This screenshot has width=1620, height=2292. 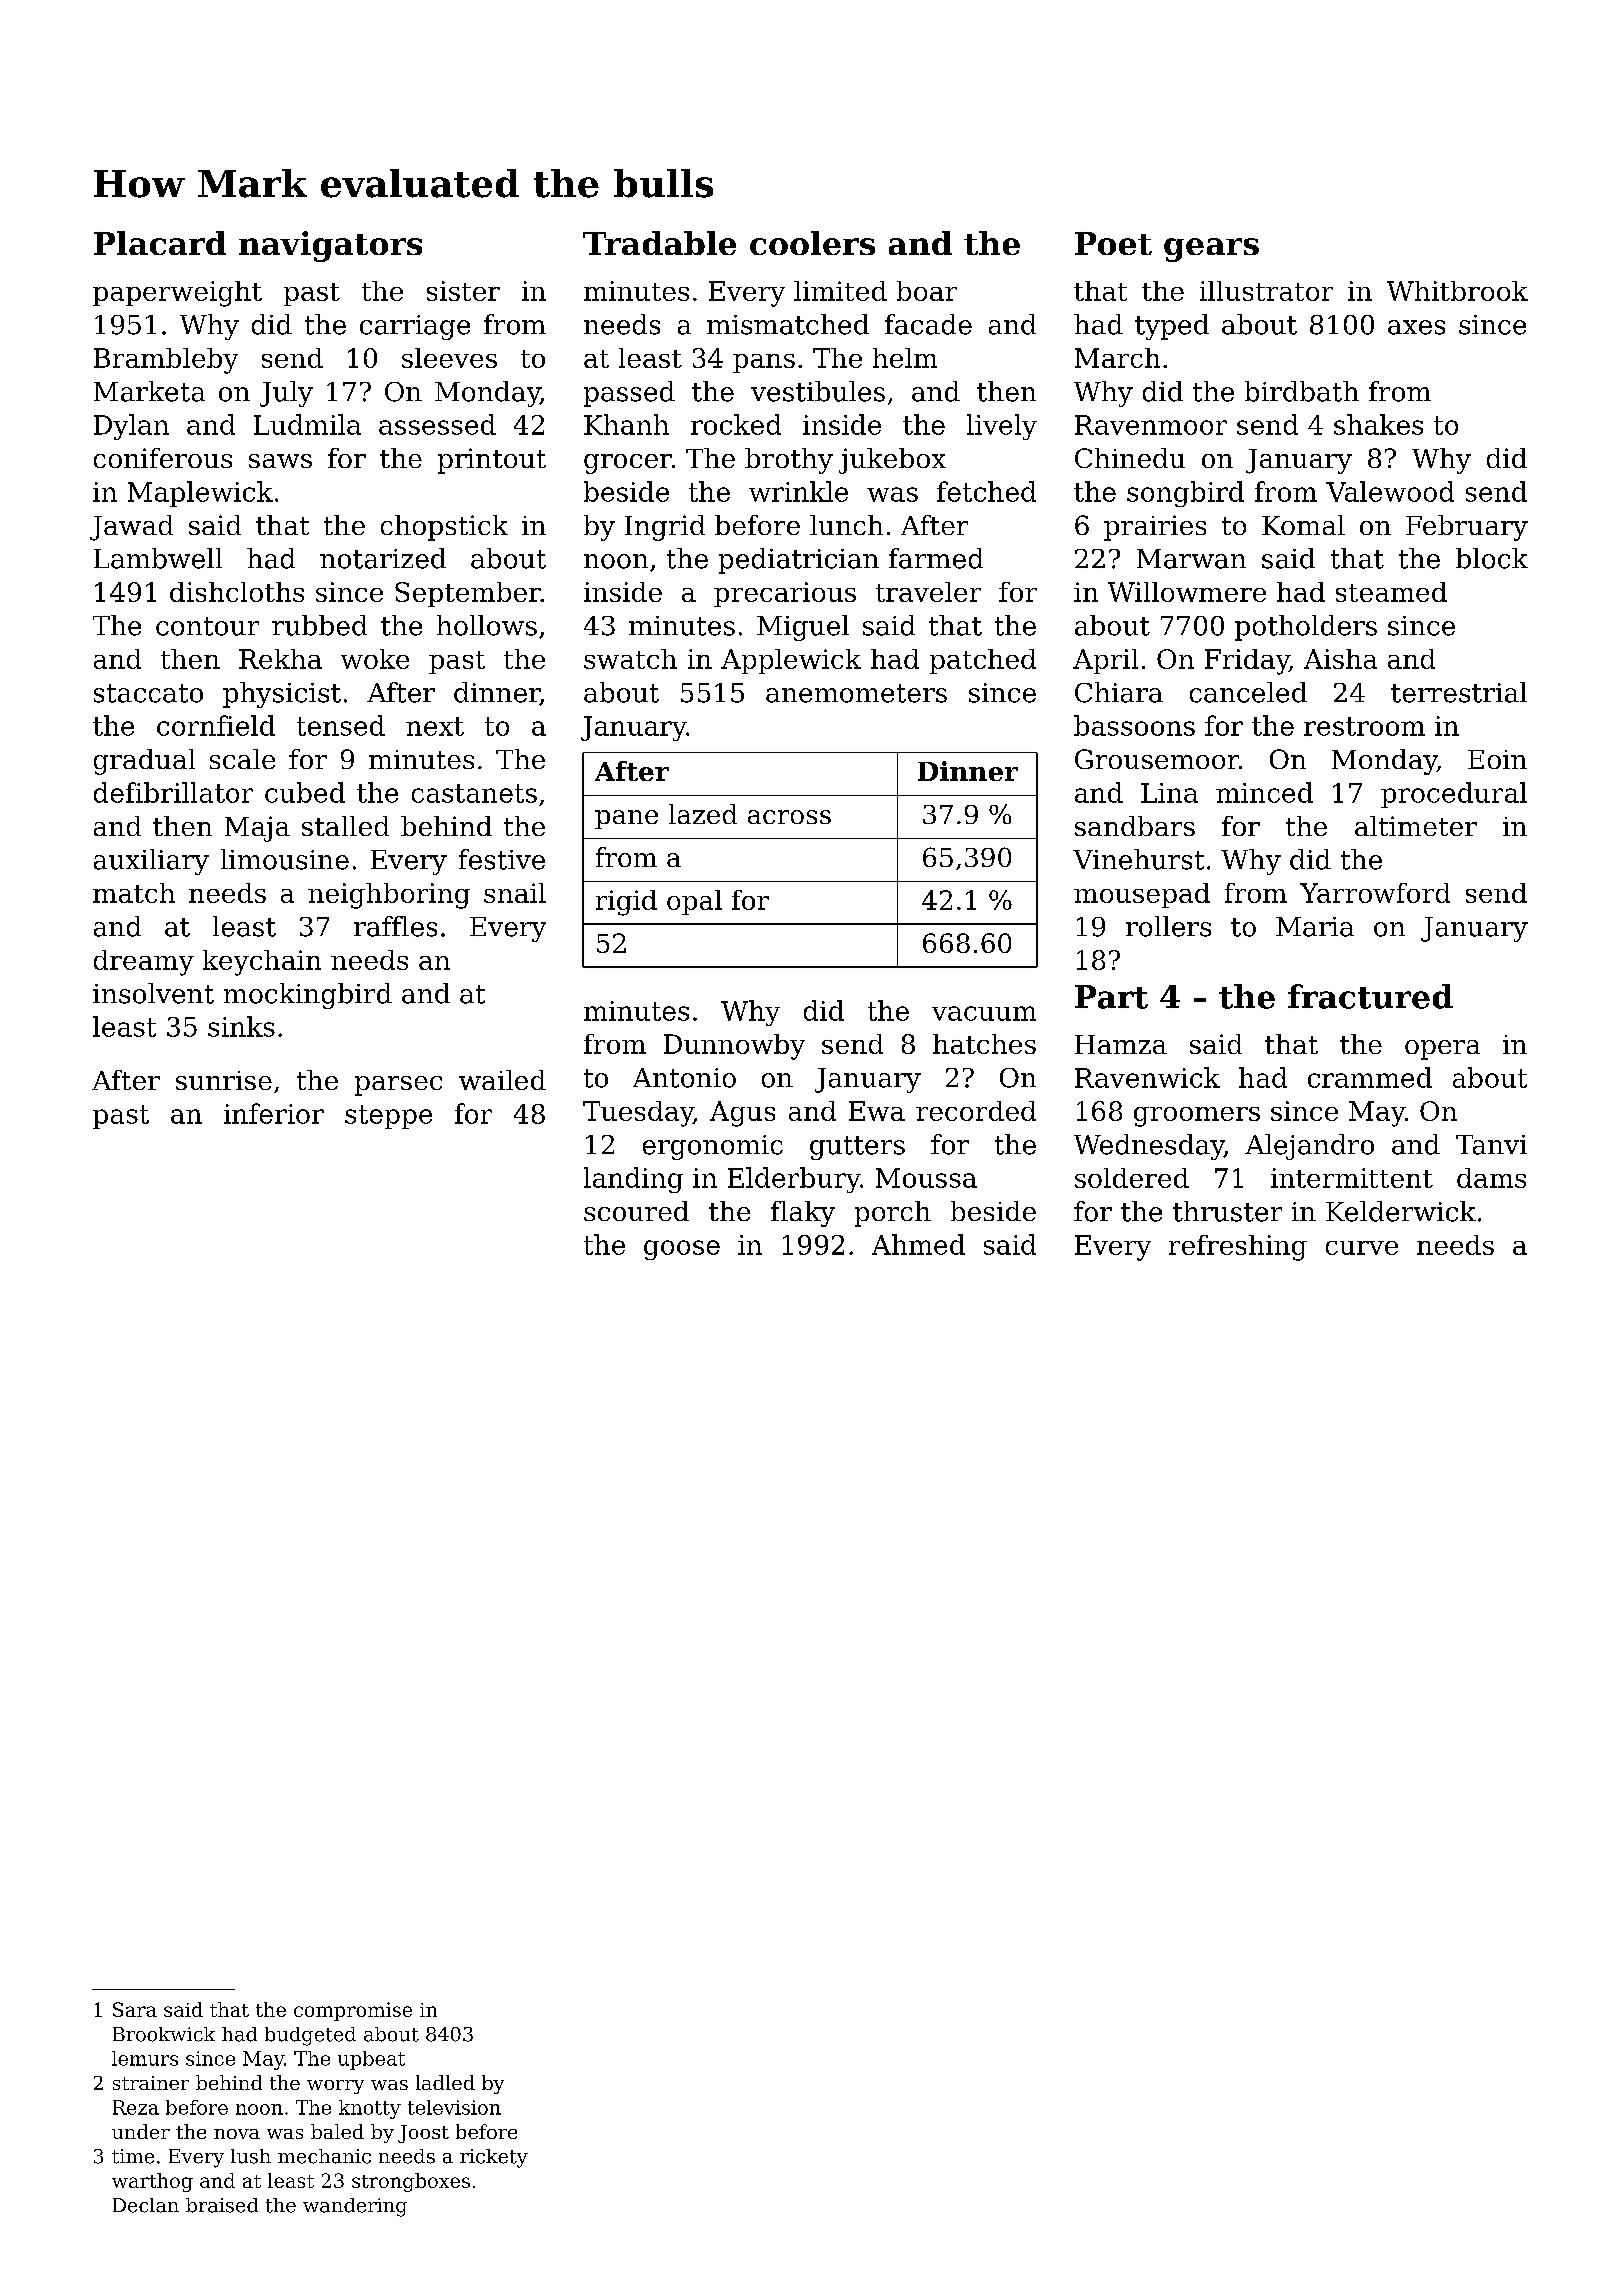 What do you see at coordinates (638, 1114) in the screenshot?
I see `Tuesday` at bounding box center [638, 1114].
